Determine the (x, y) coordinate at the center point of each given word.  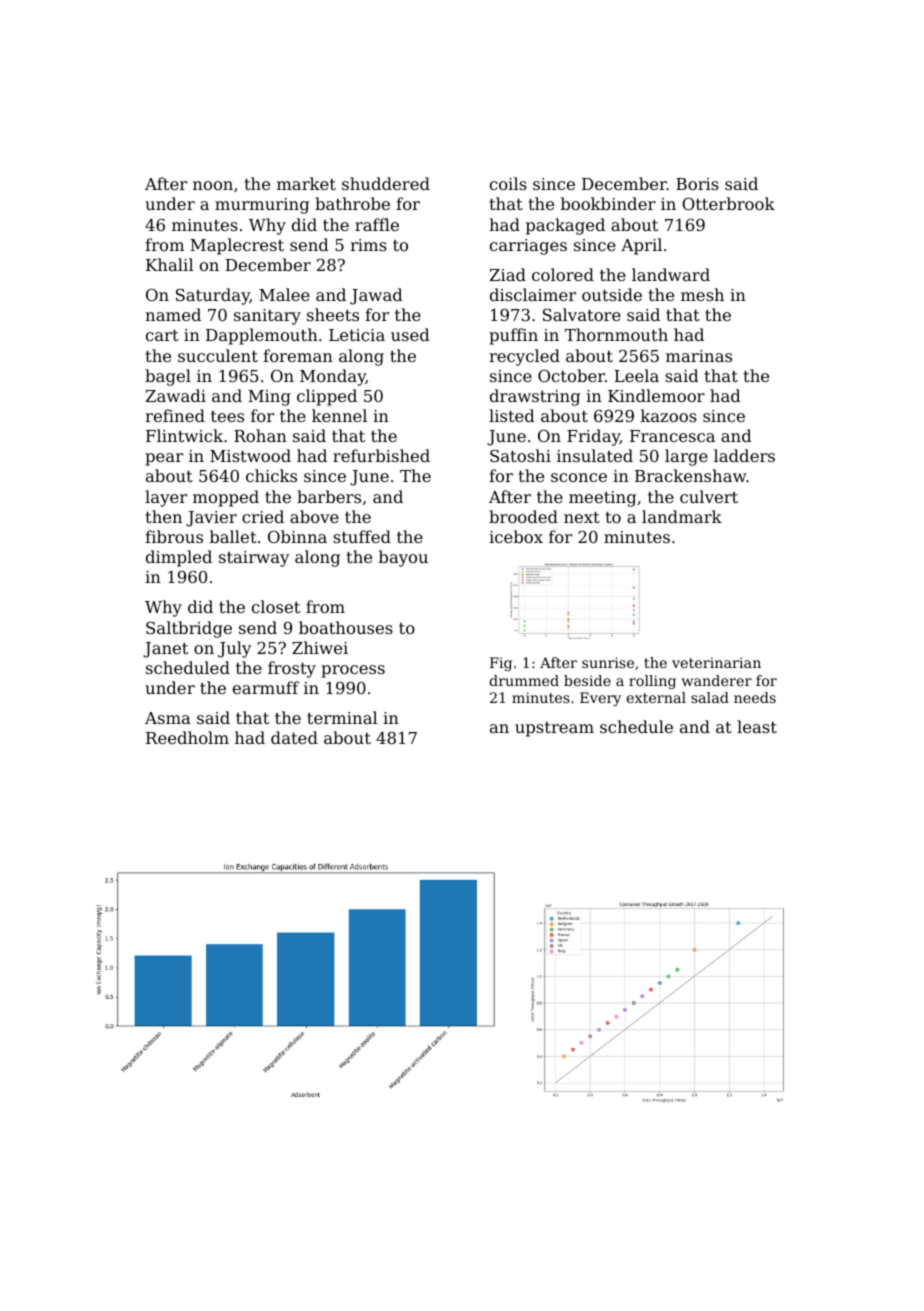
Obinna (297, 536)
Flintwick (184, 435)
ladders (744, 455)
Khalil (170, 264)
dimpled (179, 558)
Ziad (508, 274)
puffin (513, 336)
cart (162, 335)
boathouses (346, 627)
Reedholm (187, 737)
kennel (339, 415)
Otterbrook (728, 203)
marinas (699, 356)
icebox (516, 536)
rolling (652, 682)
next (582, 517)
